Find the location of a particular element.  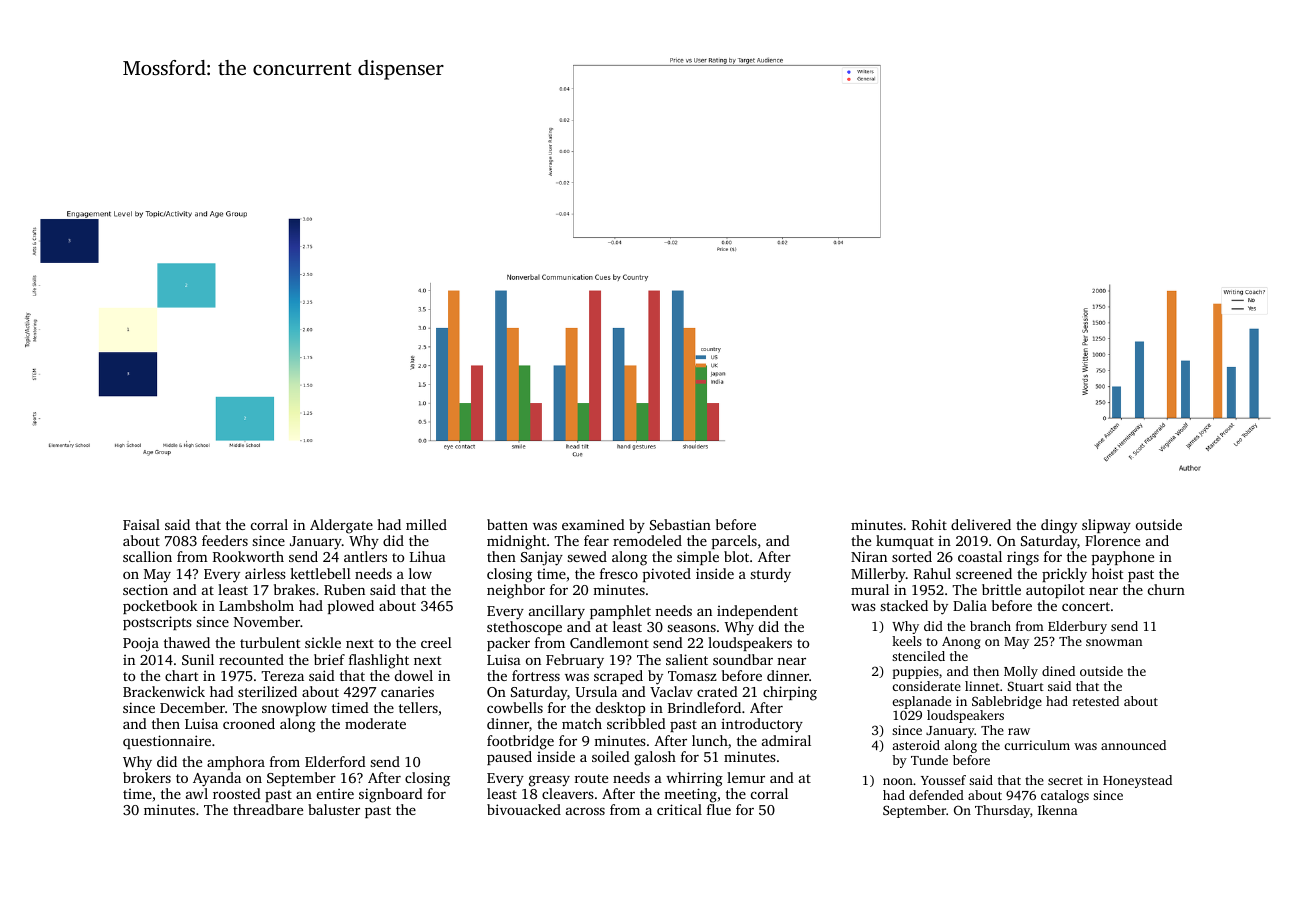

delivered is located at coordinates (981, 524).
